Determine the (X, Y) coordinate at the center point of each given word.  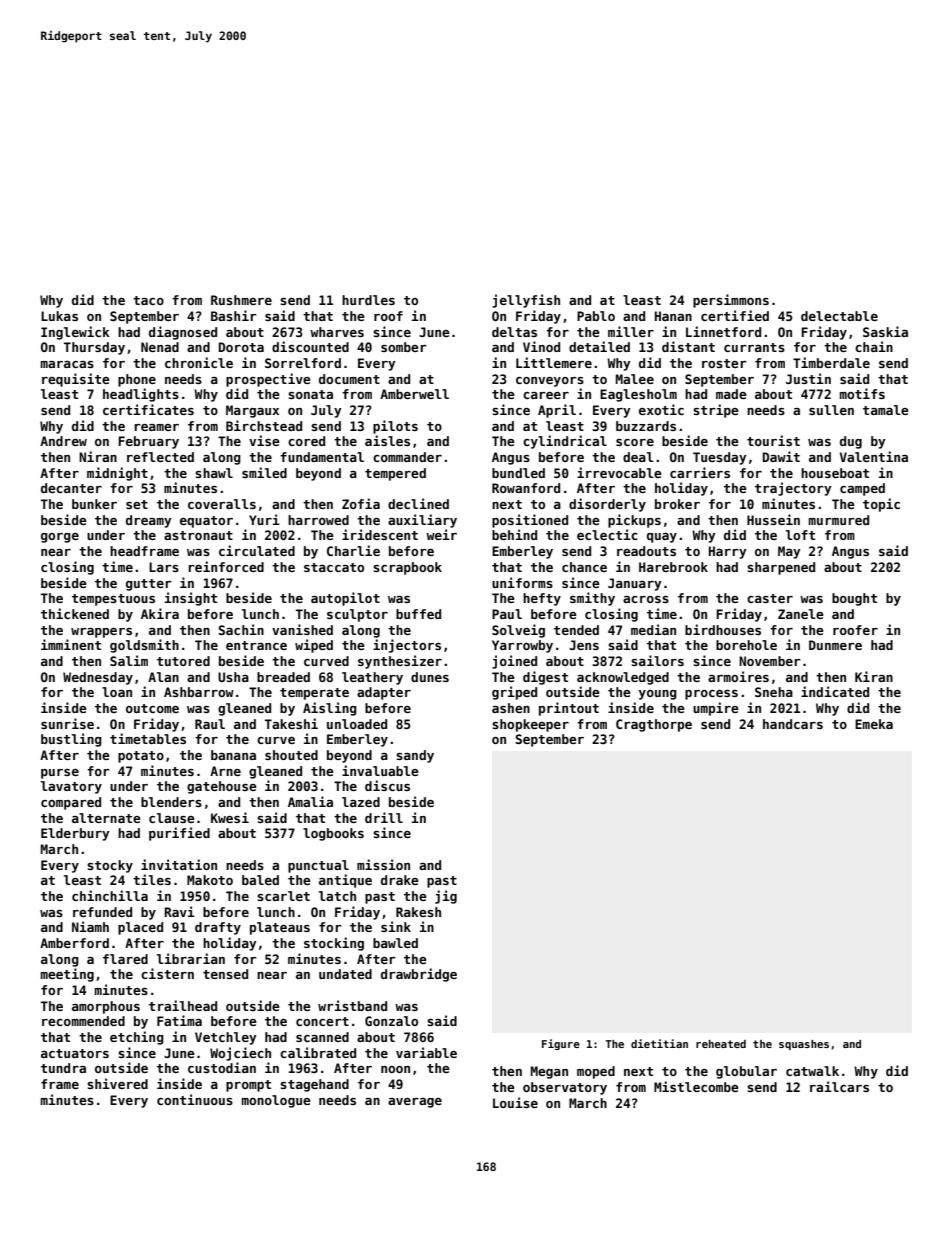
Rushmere (241, 300)
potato (141, 757)
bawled (395, 943)
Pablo (596, 316)
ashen (511, 708)
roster (724, 363)
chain (874, 346)
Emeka (874, 724)
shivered (117, 1083)
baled (260, 880)
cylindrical (565, 442)
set (137, 504)
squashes (804, 1045)
